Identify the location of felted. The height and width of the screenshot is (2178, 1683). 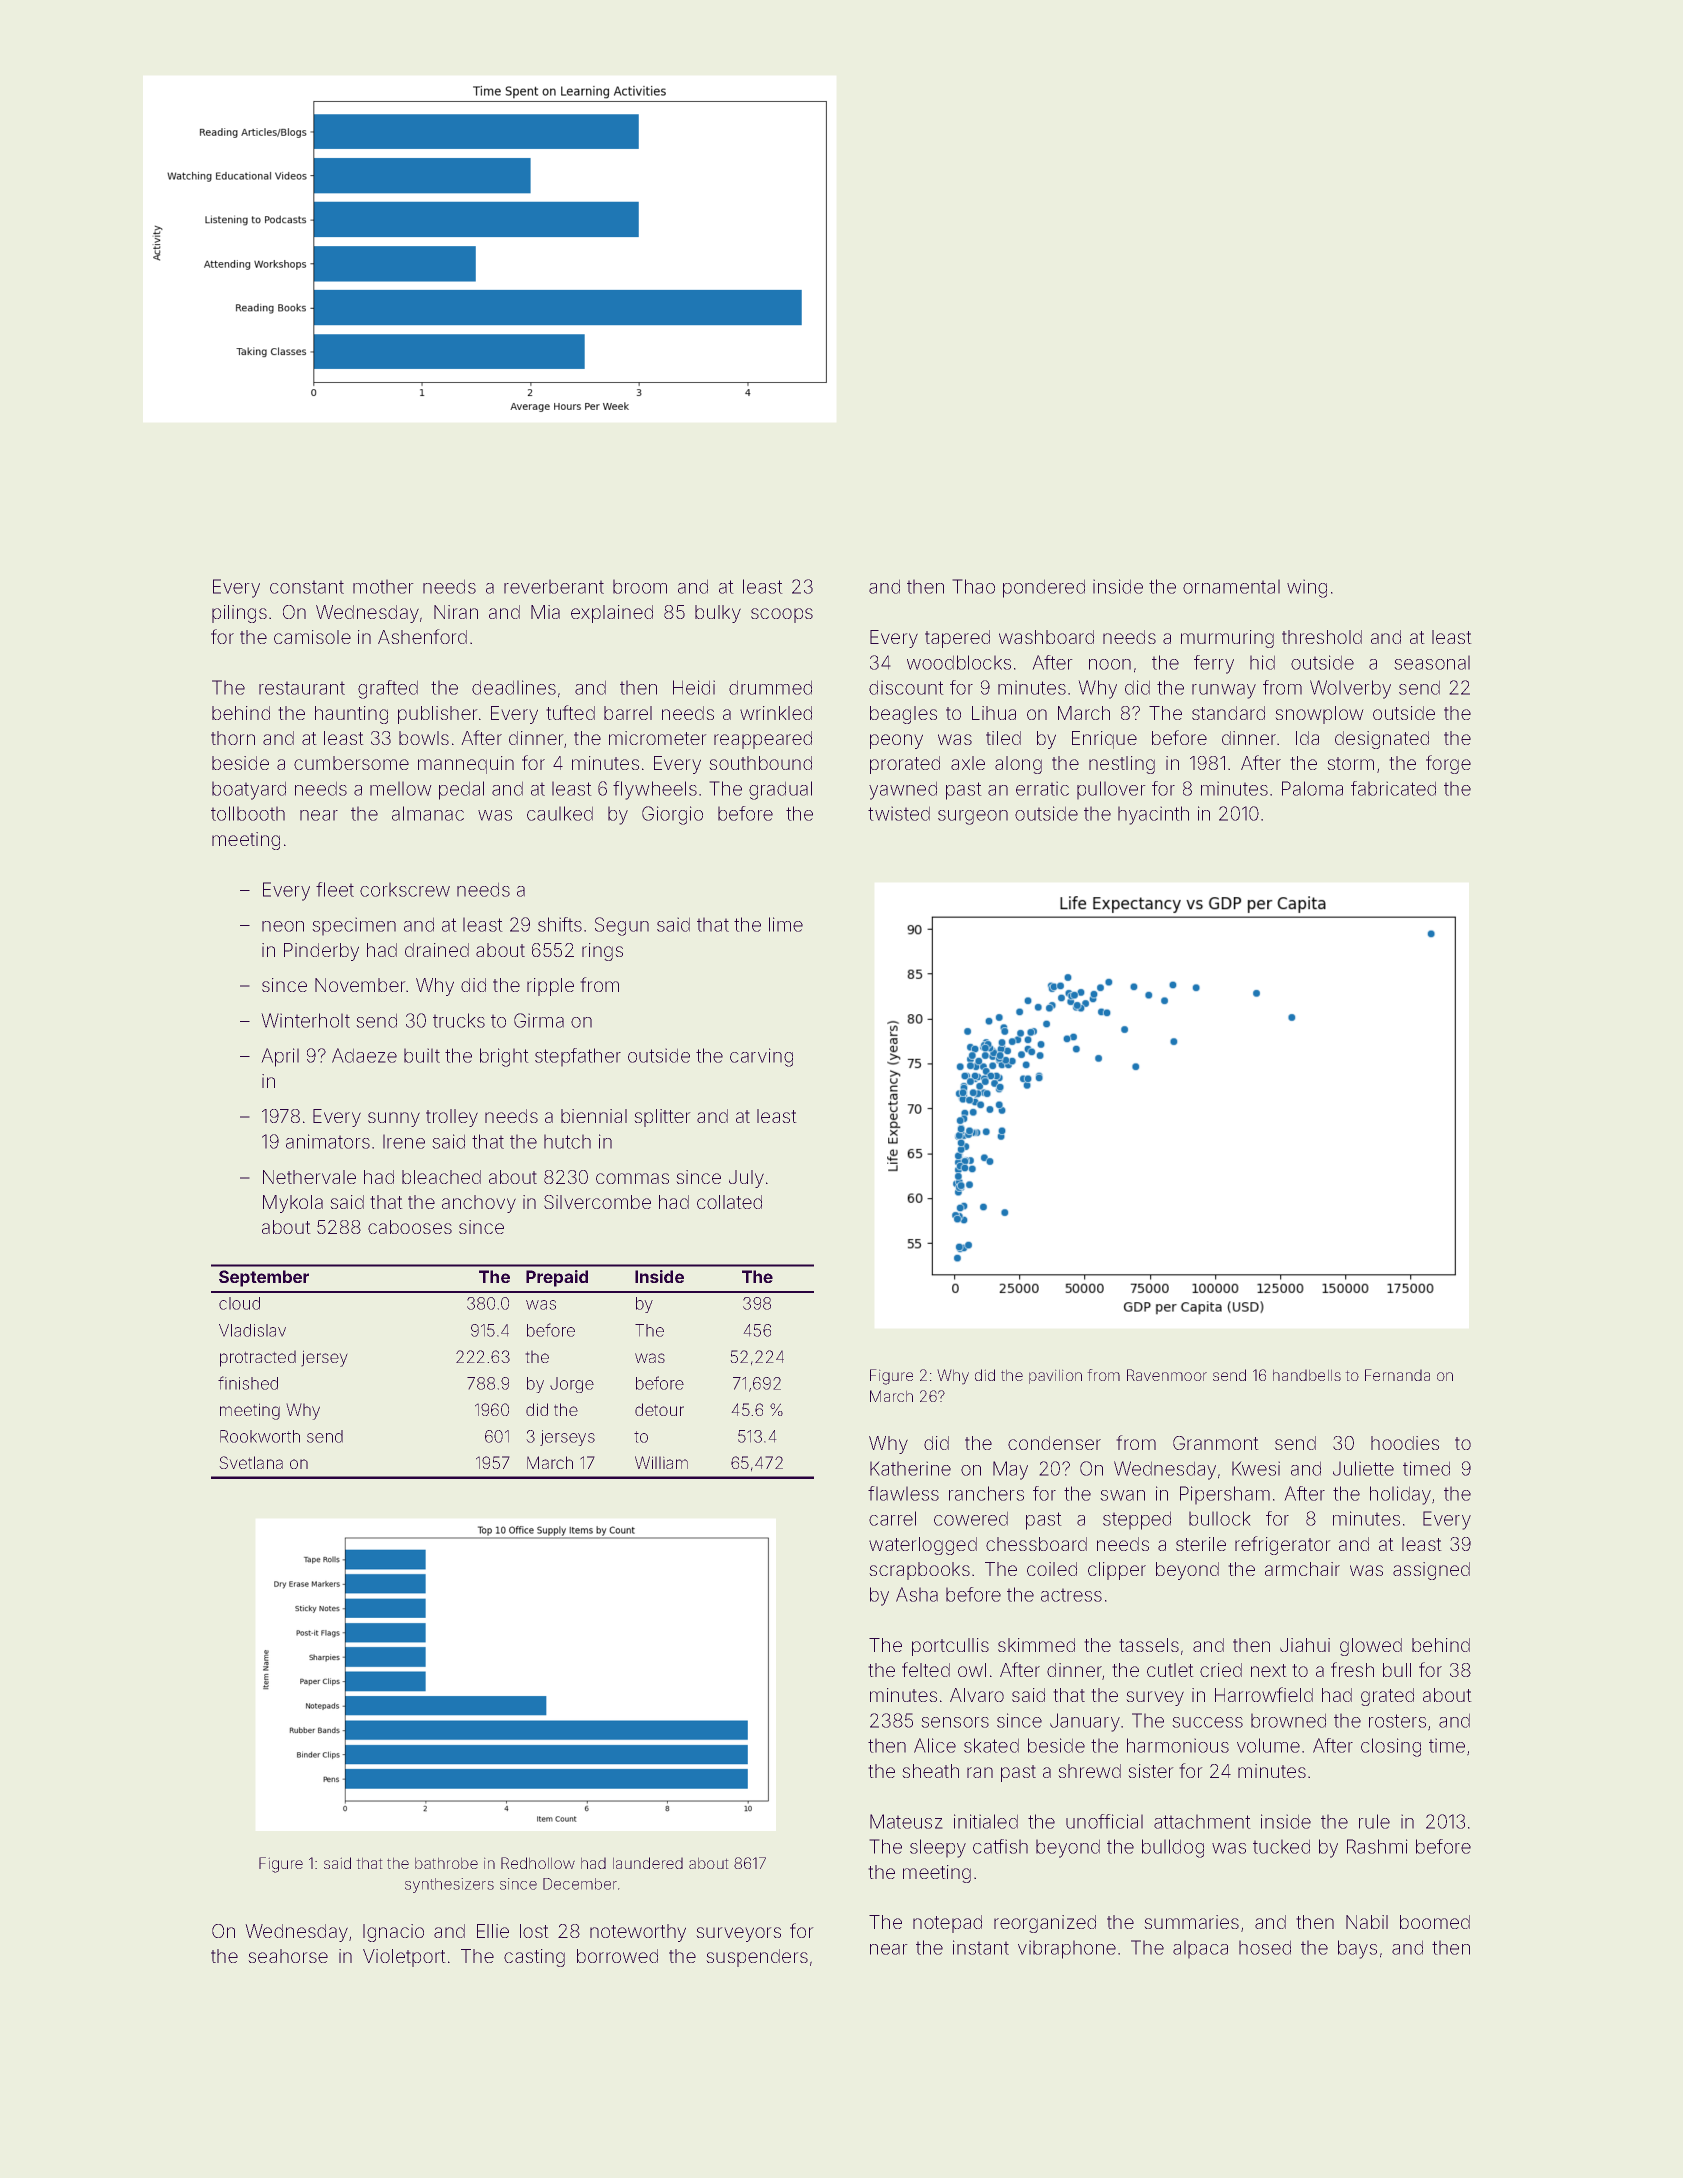
(926, 1669).
